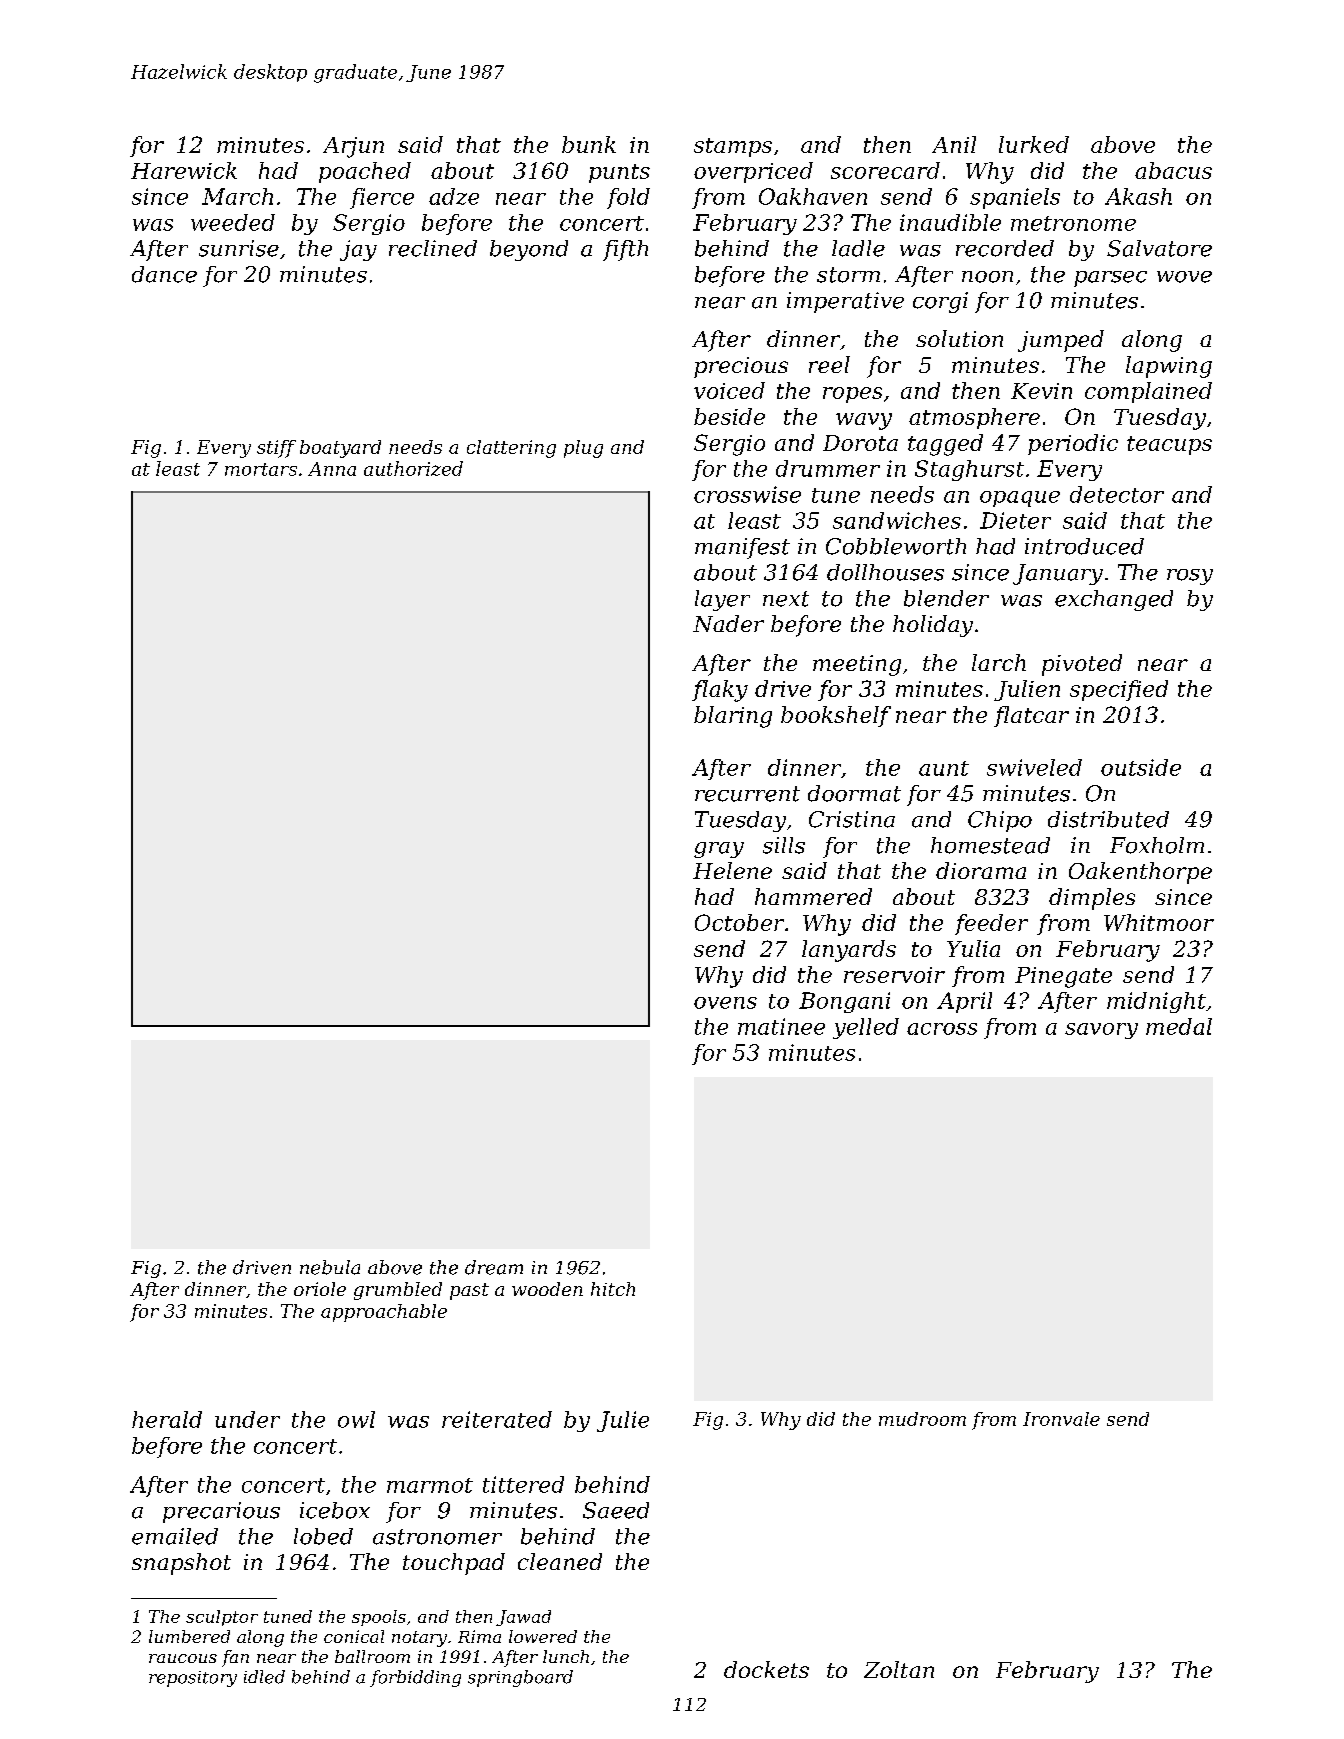 This document has height=1739, width=1344. I want to click on rosy, so click(1190, 577).
